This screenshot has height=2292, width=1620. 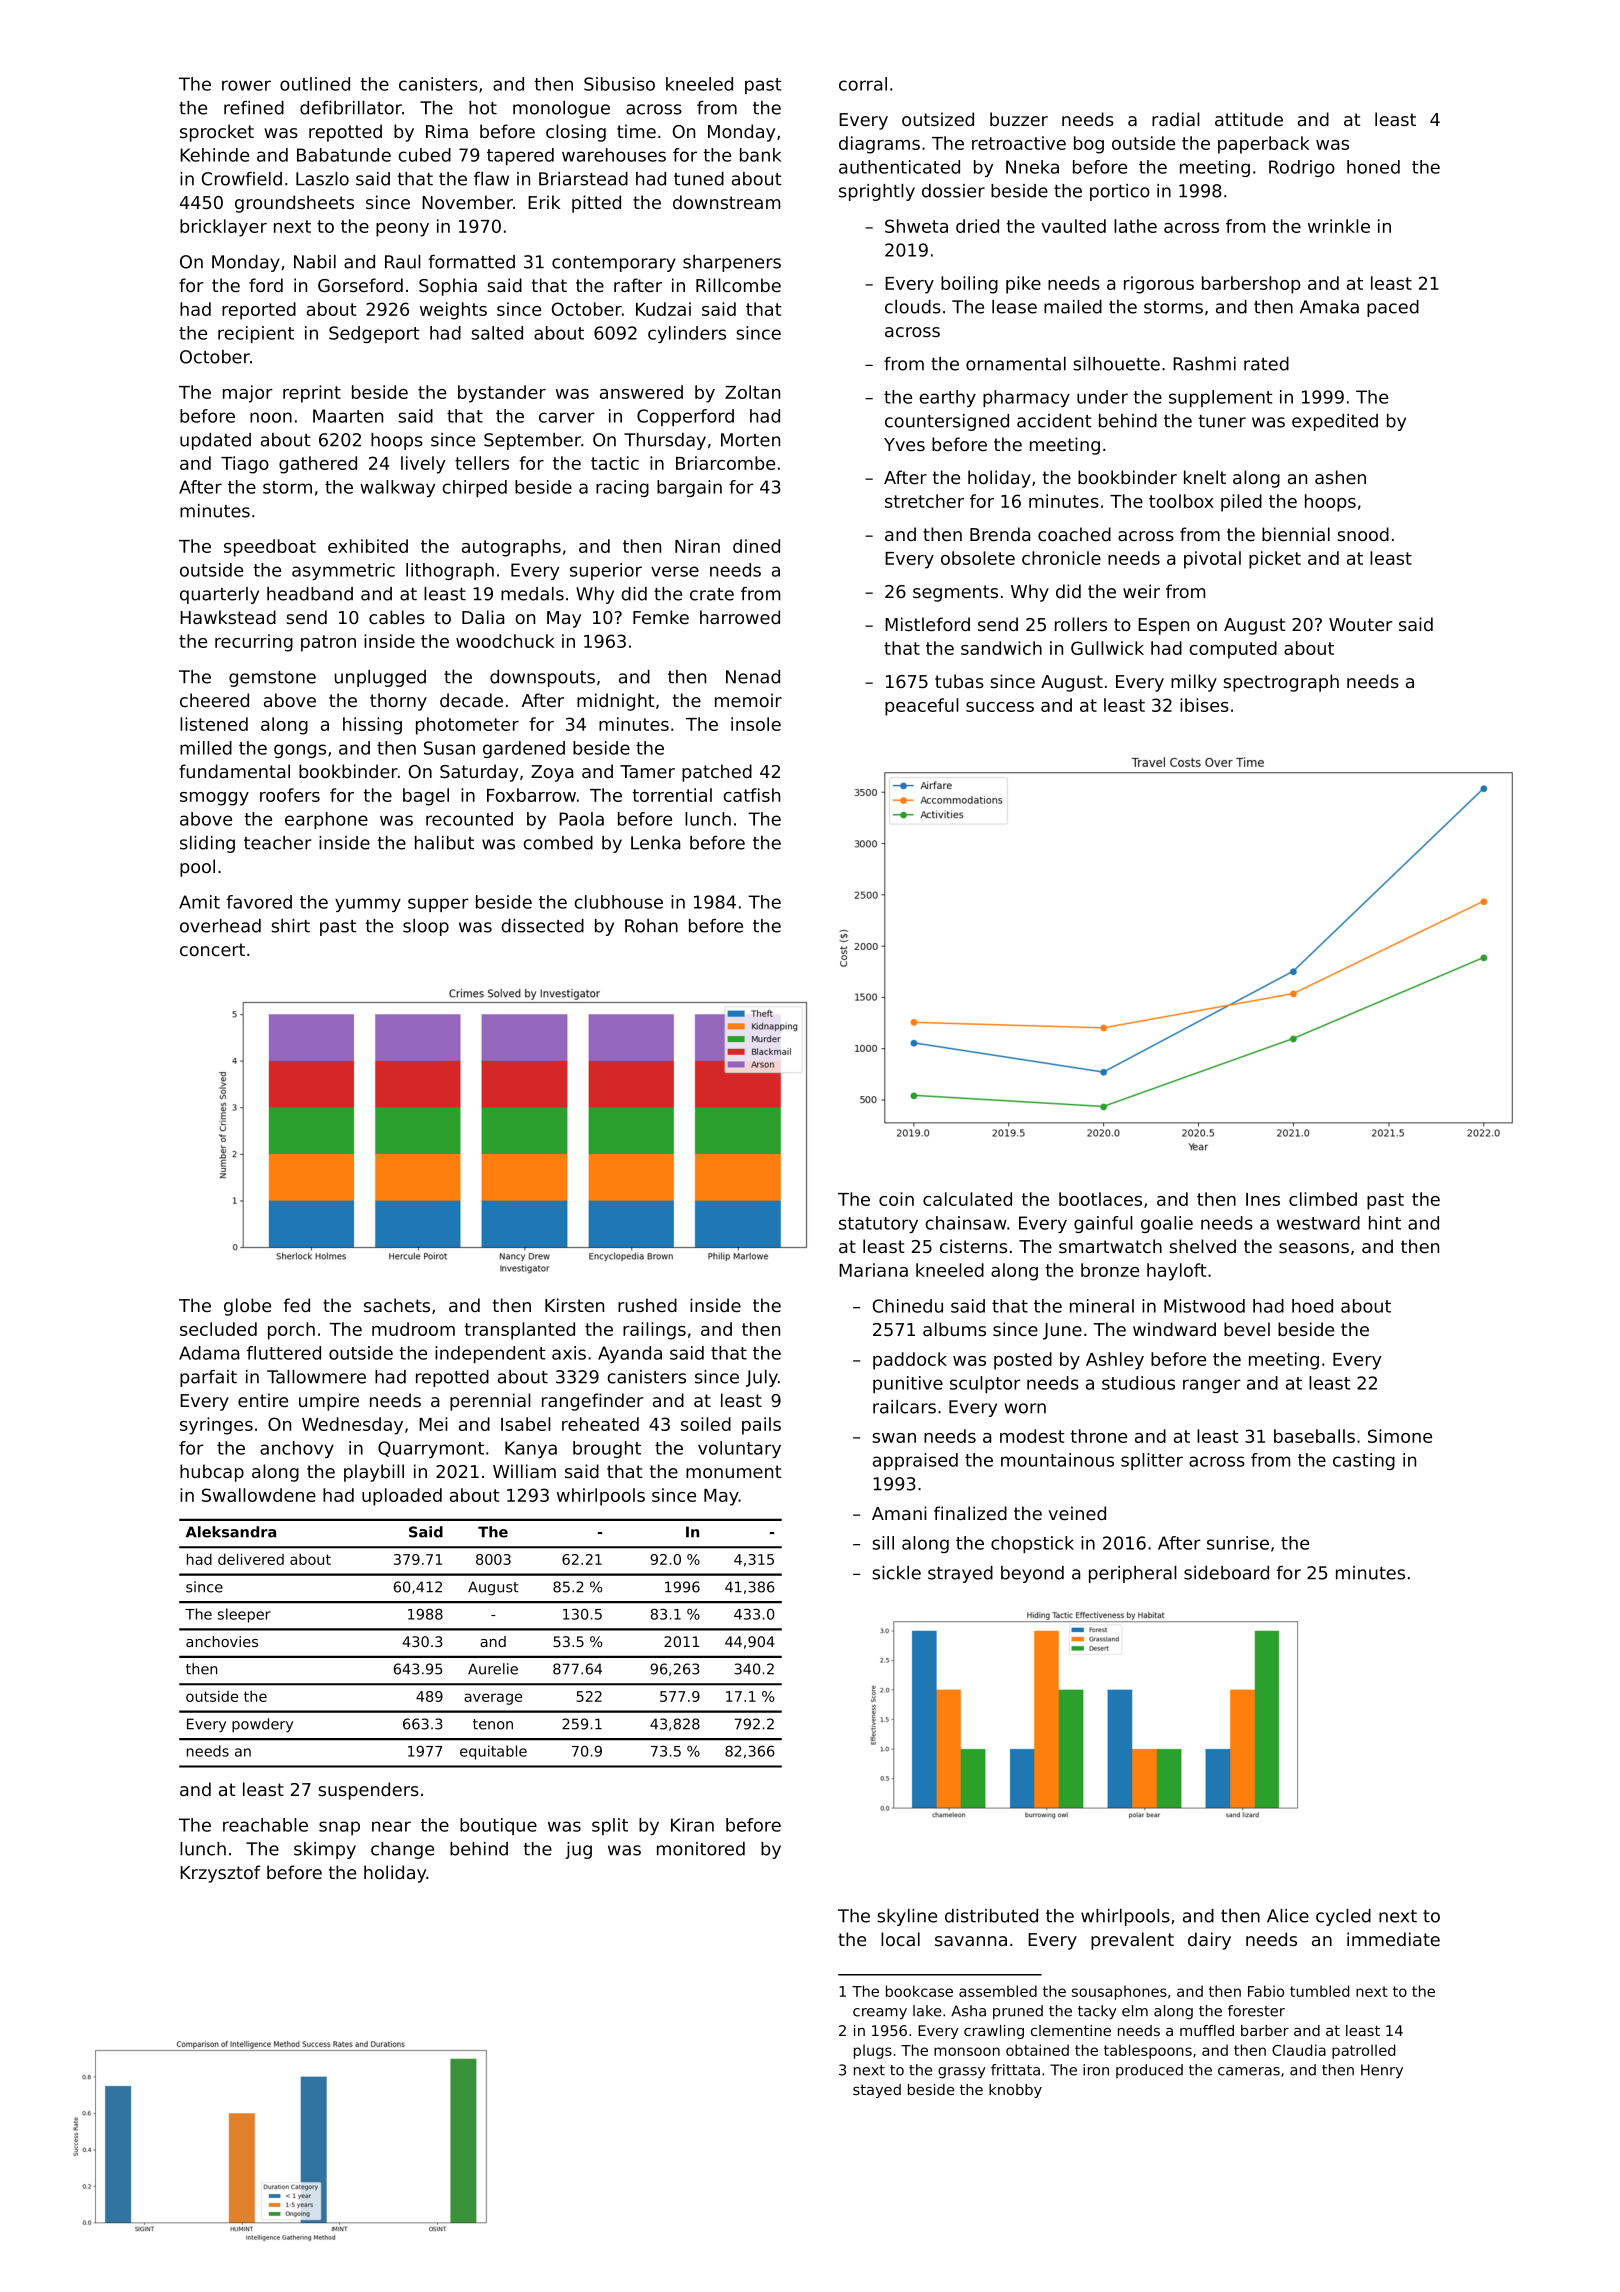 I want to click on brought, so click(x=607, y=1449).
